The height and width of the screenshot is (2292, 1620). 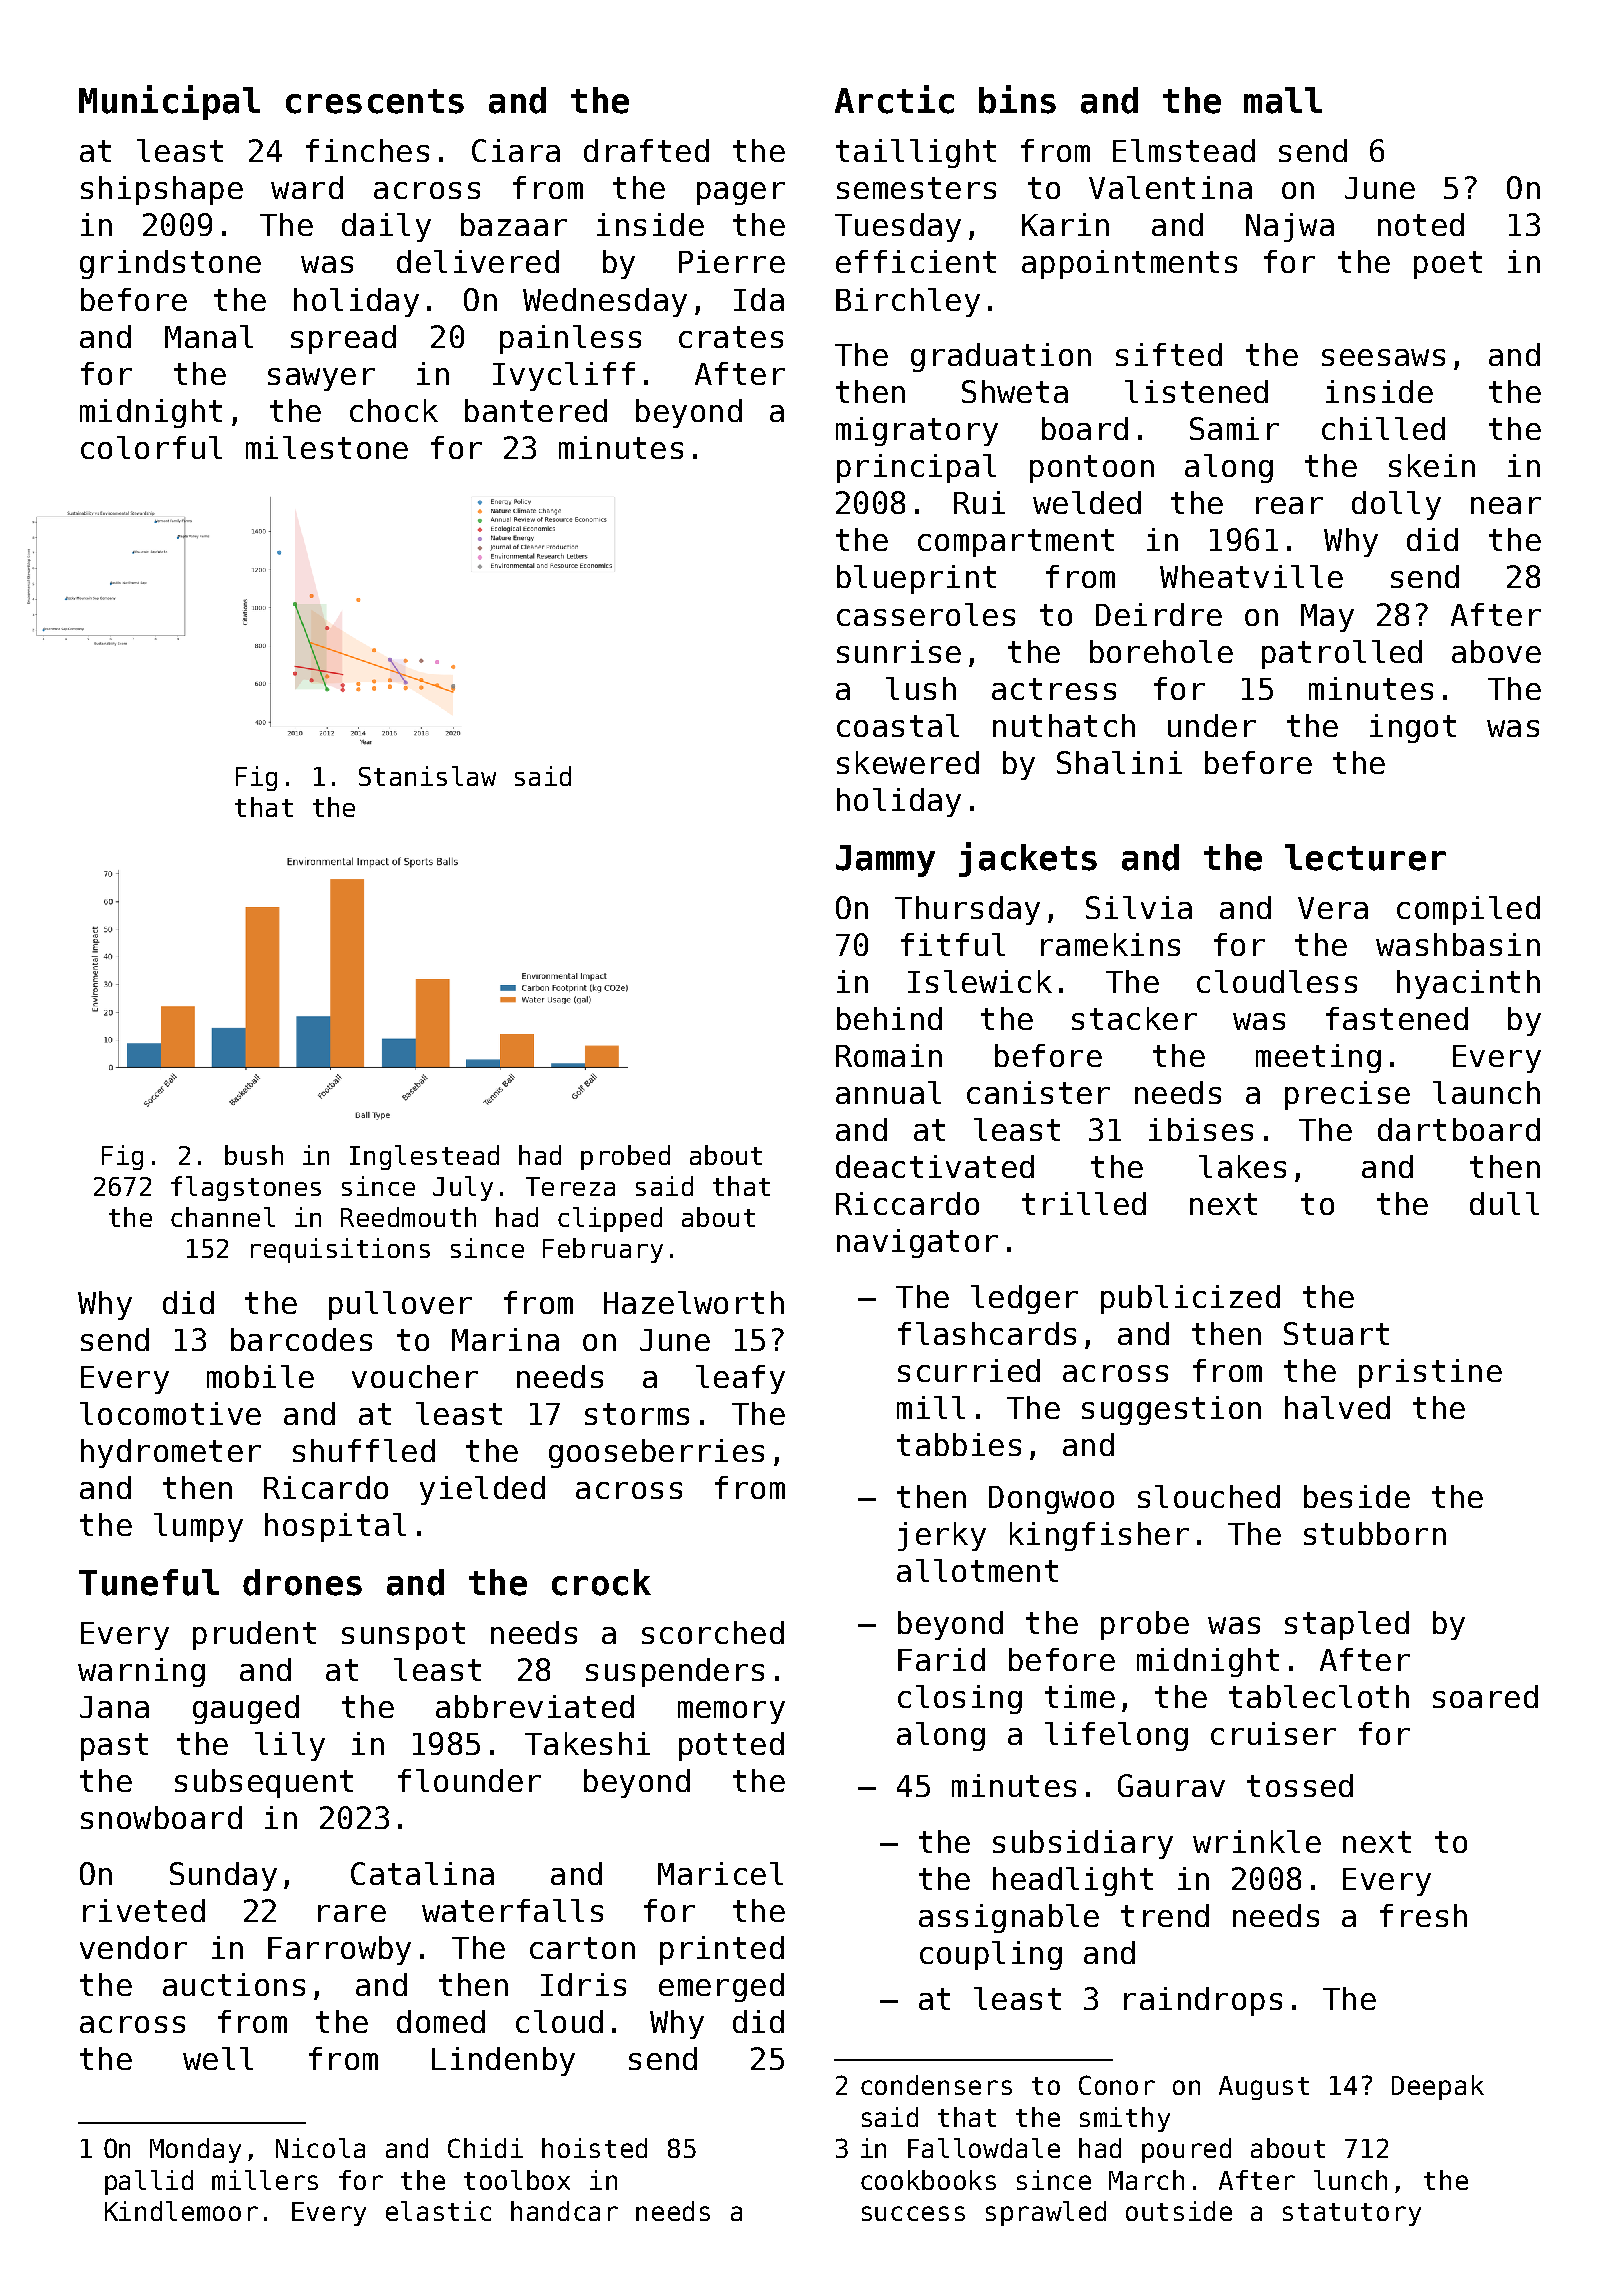 I want to click on milestone, so click(x=327, y=447).
